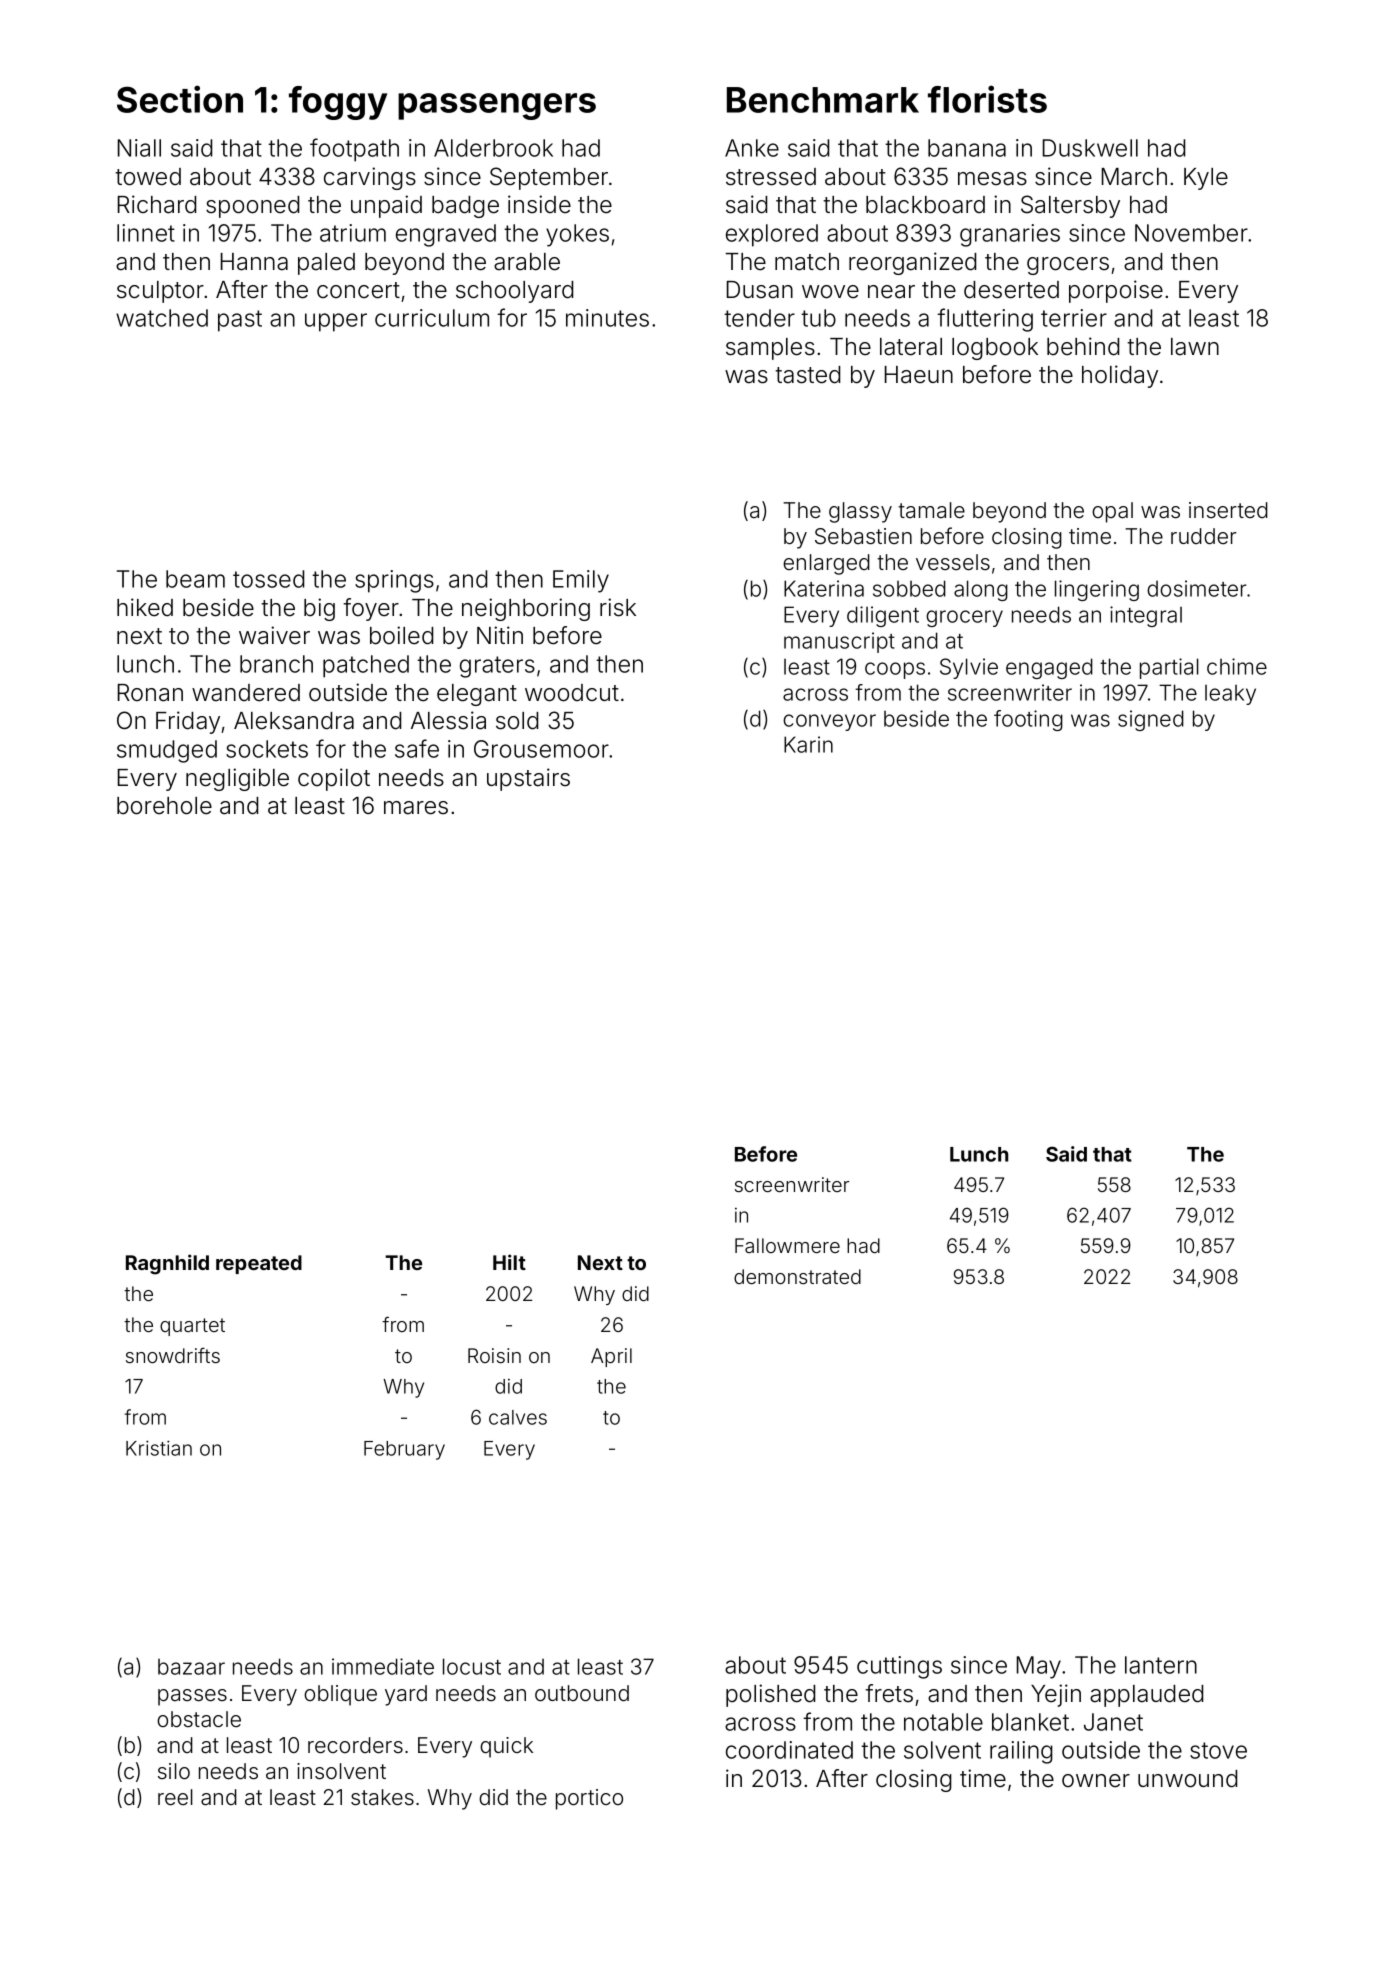 The image size is (1386, 1969). Describe the element at coordinates (294, 721) in the screenshot. I see `Aleksandra` at that location.
